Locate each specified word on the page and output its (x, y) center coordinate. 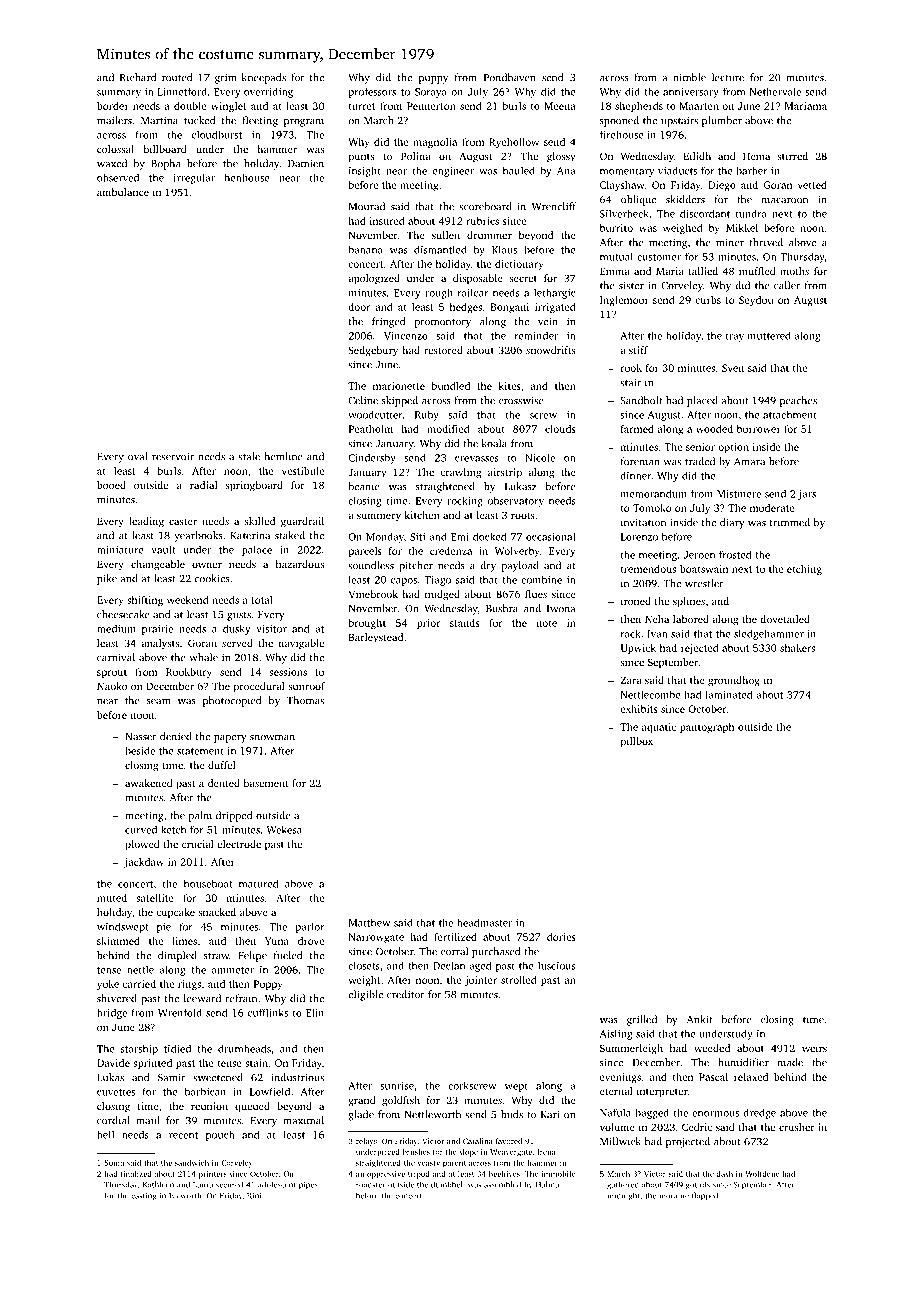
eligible (365, 995)
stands (464, 623)
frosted (735, 554)
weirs (814, 1048)
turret (362, 106)
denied (176, 736)
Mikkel (742, 228)
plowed (142, 845)
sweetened (218, 1077)
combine (541, 579)
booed (111, 485)
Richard (138, 77)
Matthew (369, 922)
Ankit (700, 1019)
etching (804, 570)
